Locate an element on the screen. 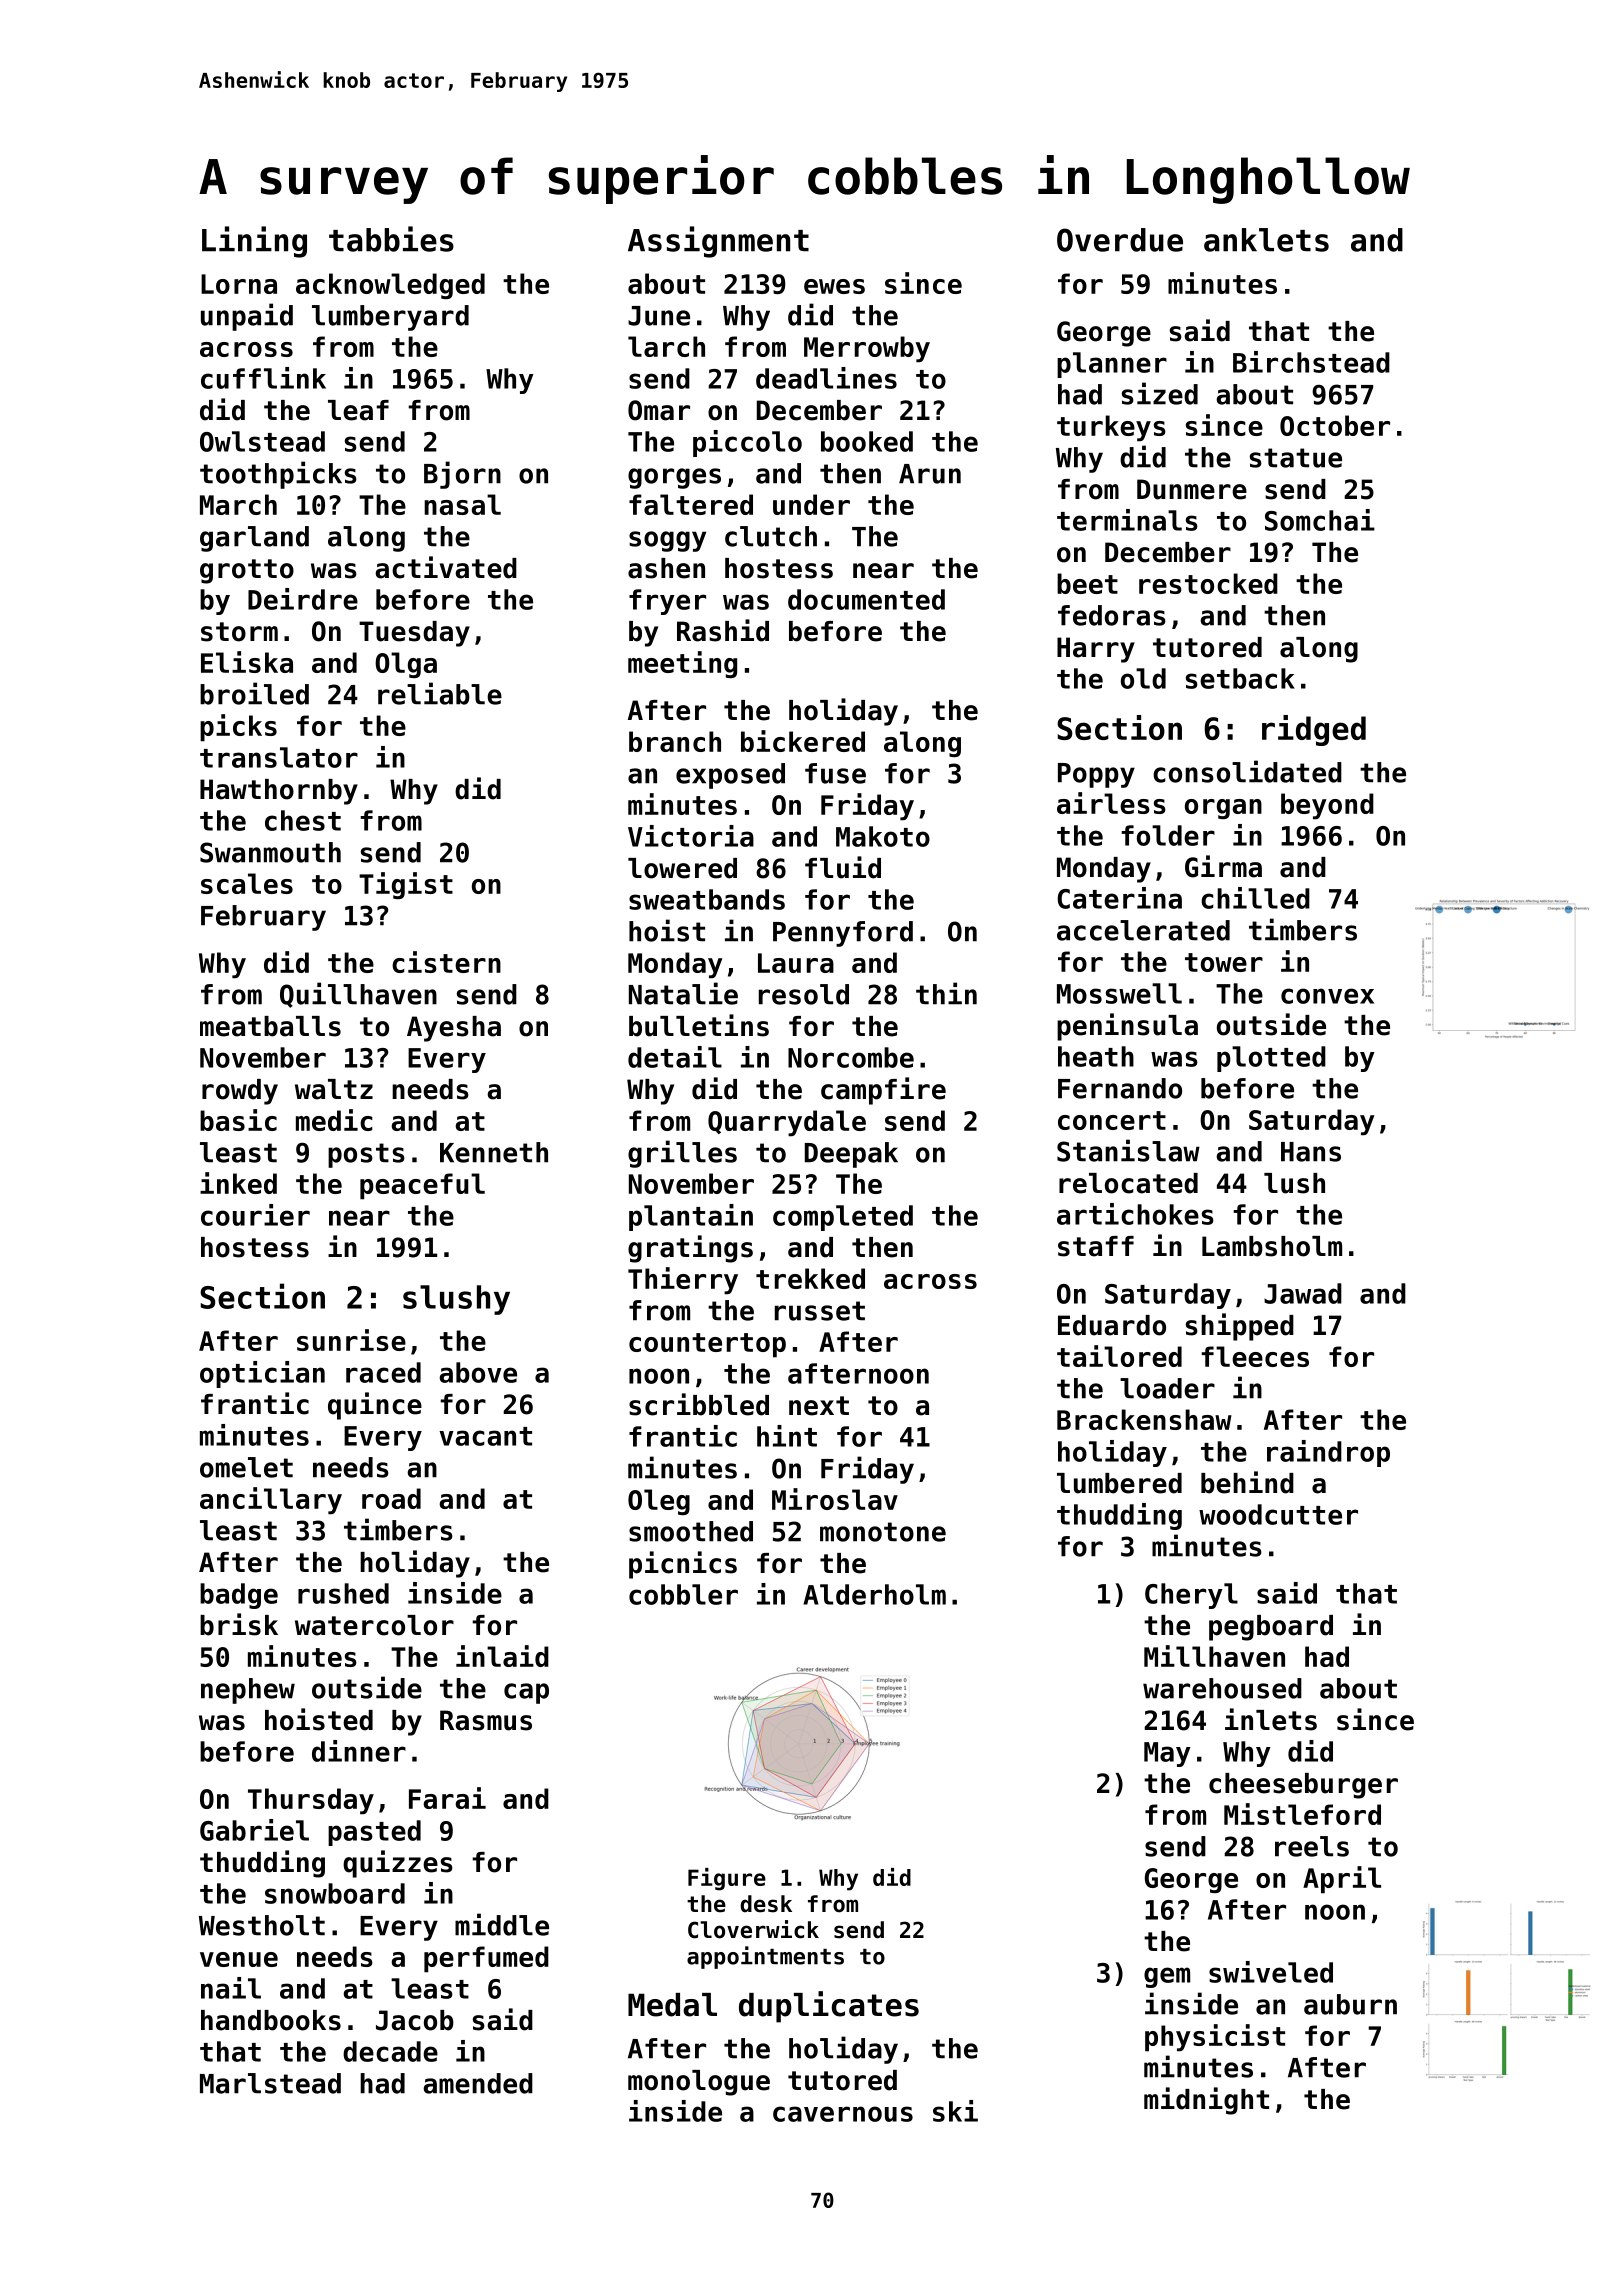  unpaid is located at coordinates (247, 317).
